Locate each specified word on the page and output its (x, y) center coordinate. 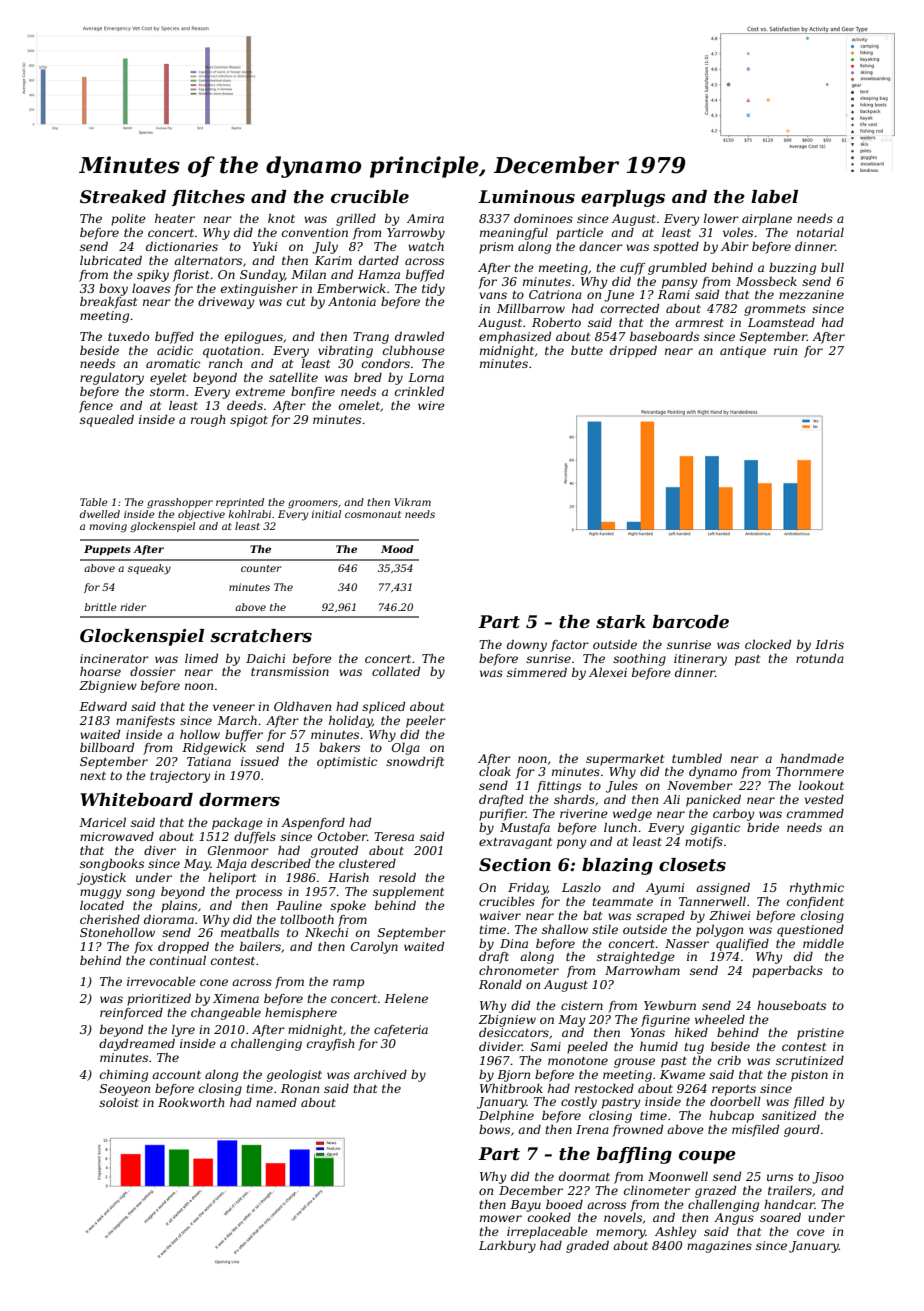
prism (496, 248)
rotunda (820, 658)
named (276, 1102)
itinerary (700, 660)
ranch (225, 363)
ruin (785, 350)
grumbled (677, 269)
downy (527, 646)
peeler (426, 722)
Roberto (556, 322)
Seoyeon (125, 1090)
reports (734, 1090)
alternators (208, 260)
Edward (103, 706)
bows (494, 1129)
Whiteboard (137, 800)
